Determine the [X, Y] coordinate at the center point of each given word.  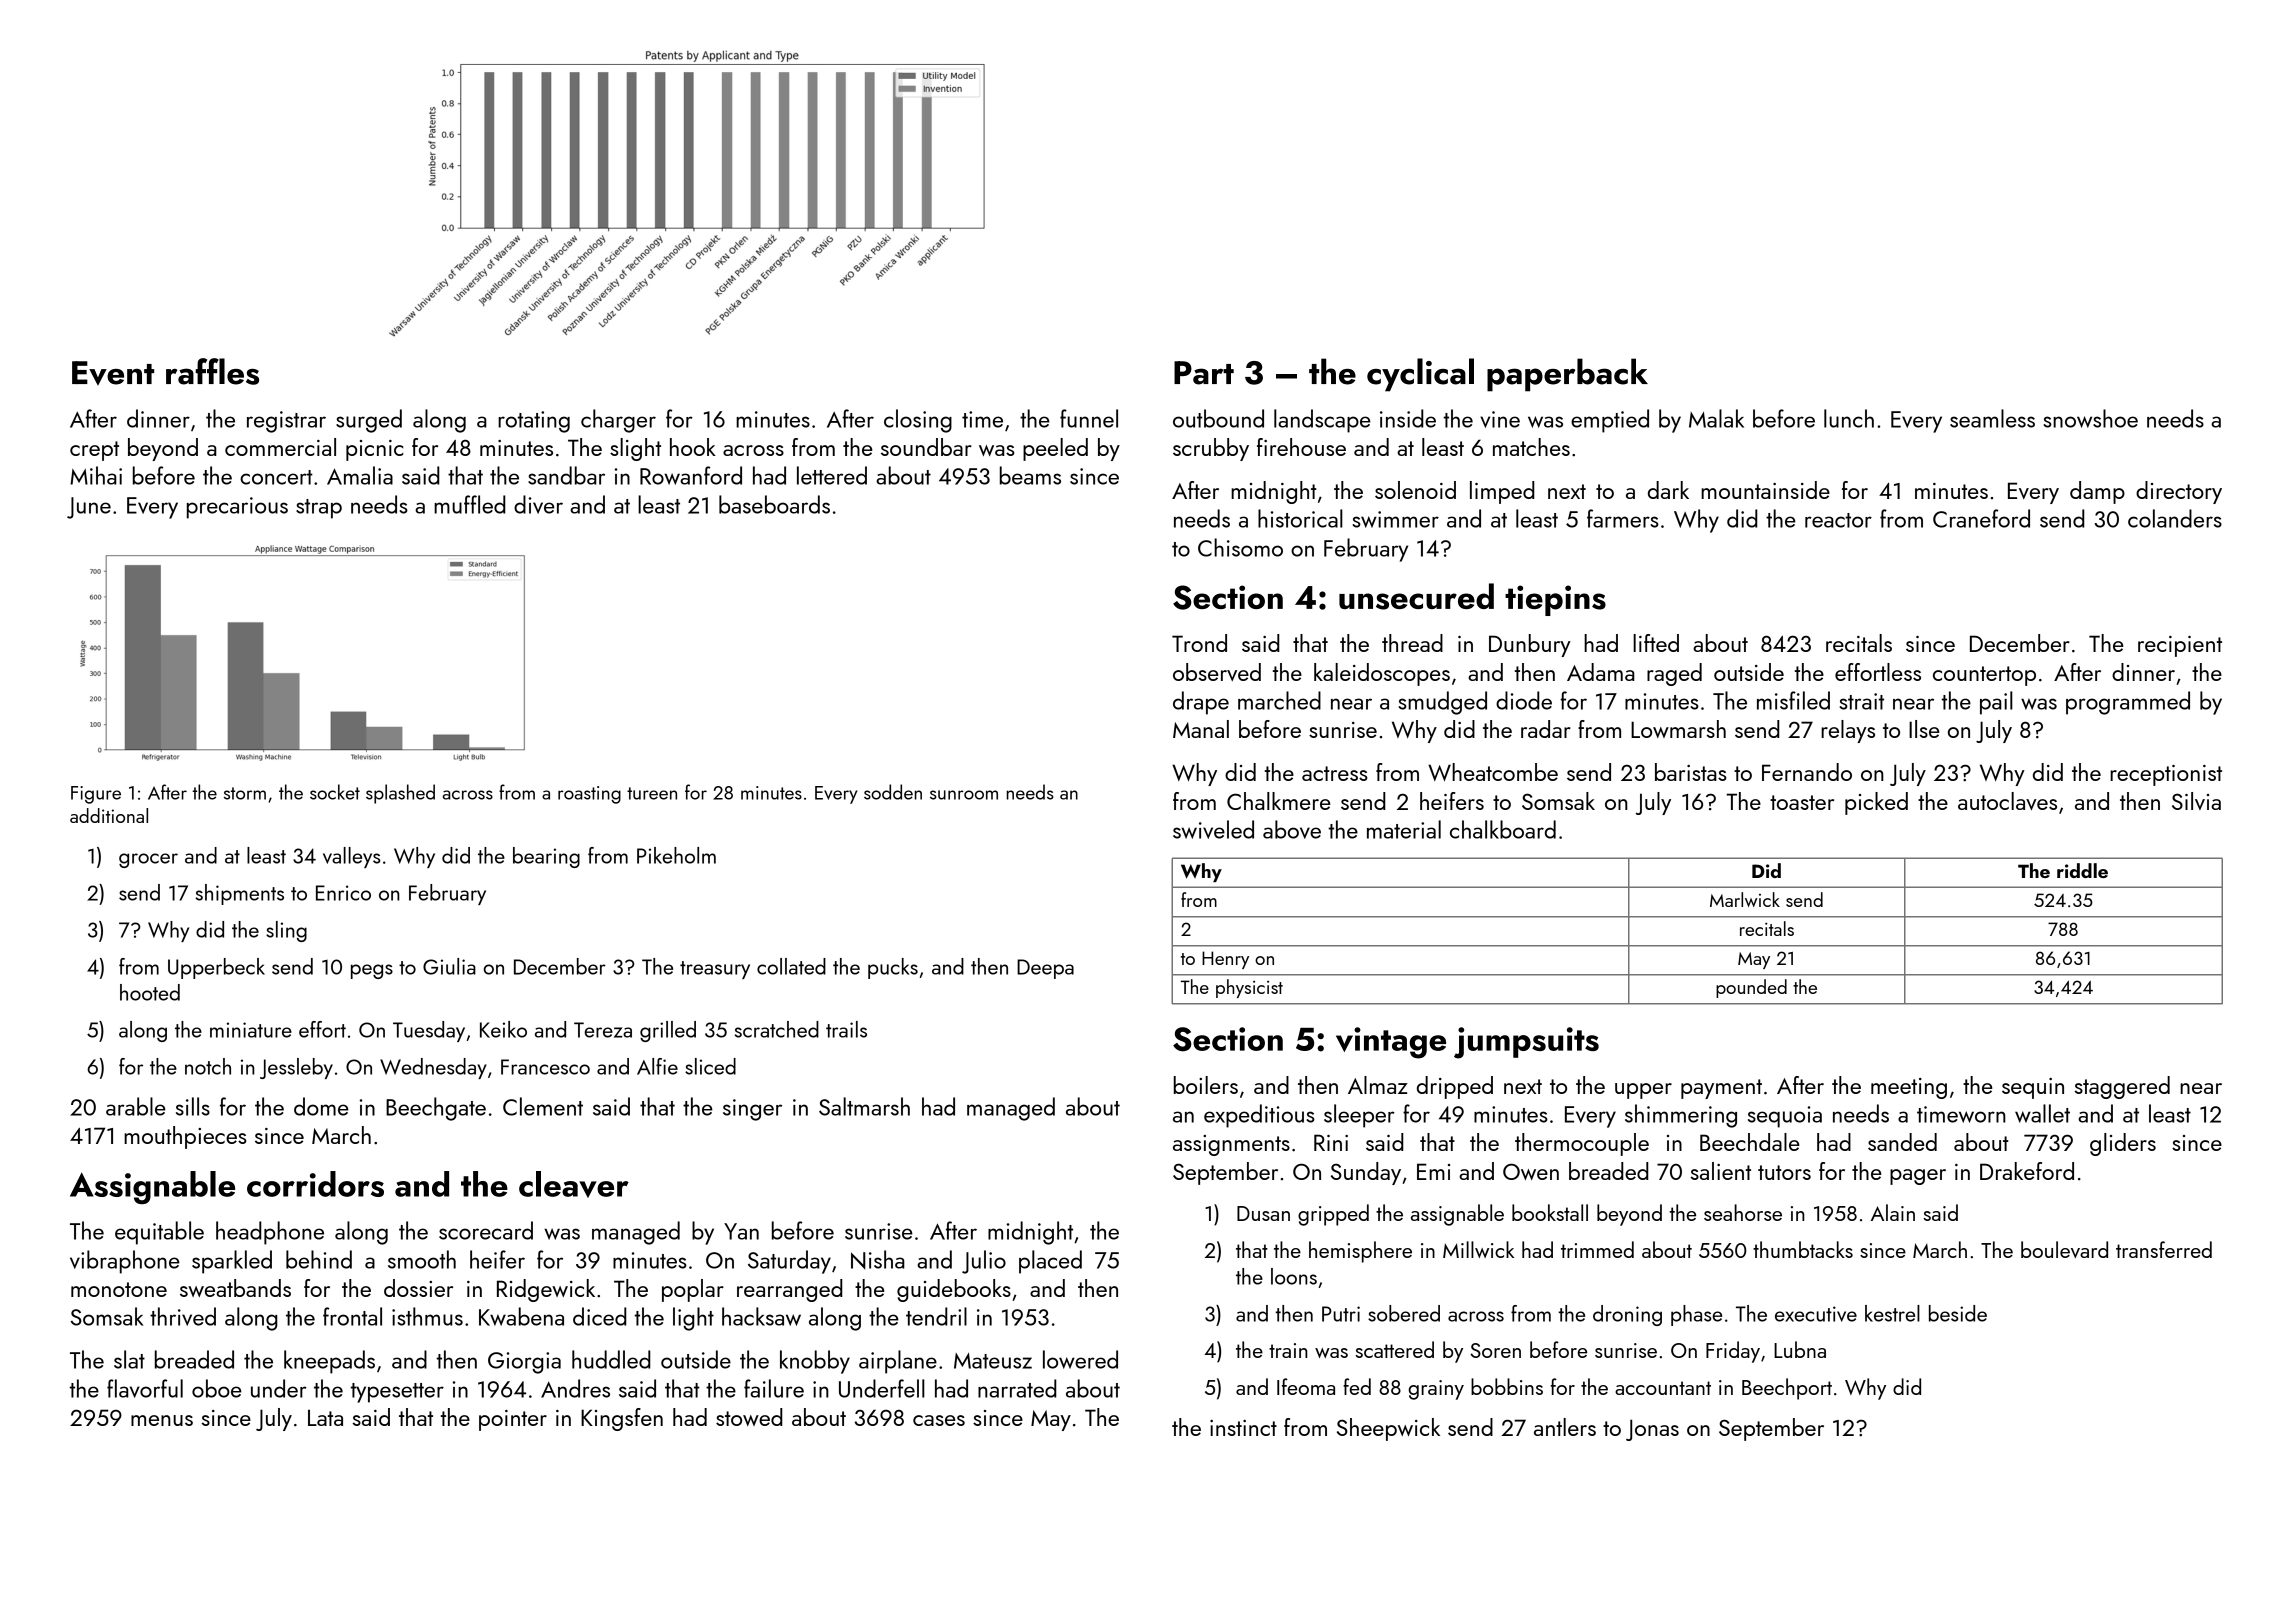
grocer [148, 860]
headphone [270, 1233]
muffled [469, 504]
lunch [1849, 418]
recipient [2180, 646]
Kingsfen [622, 1419]
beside [1958, 1313]
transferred [2164, 1249]
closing [918, 421]
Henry [1225, 960]
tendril [936, 1316]
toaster [1802, 802]
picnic [375, 450]
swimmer [1395, 519]
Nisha [878, 1259]
